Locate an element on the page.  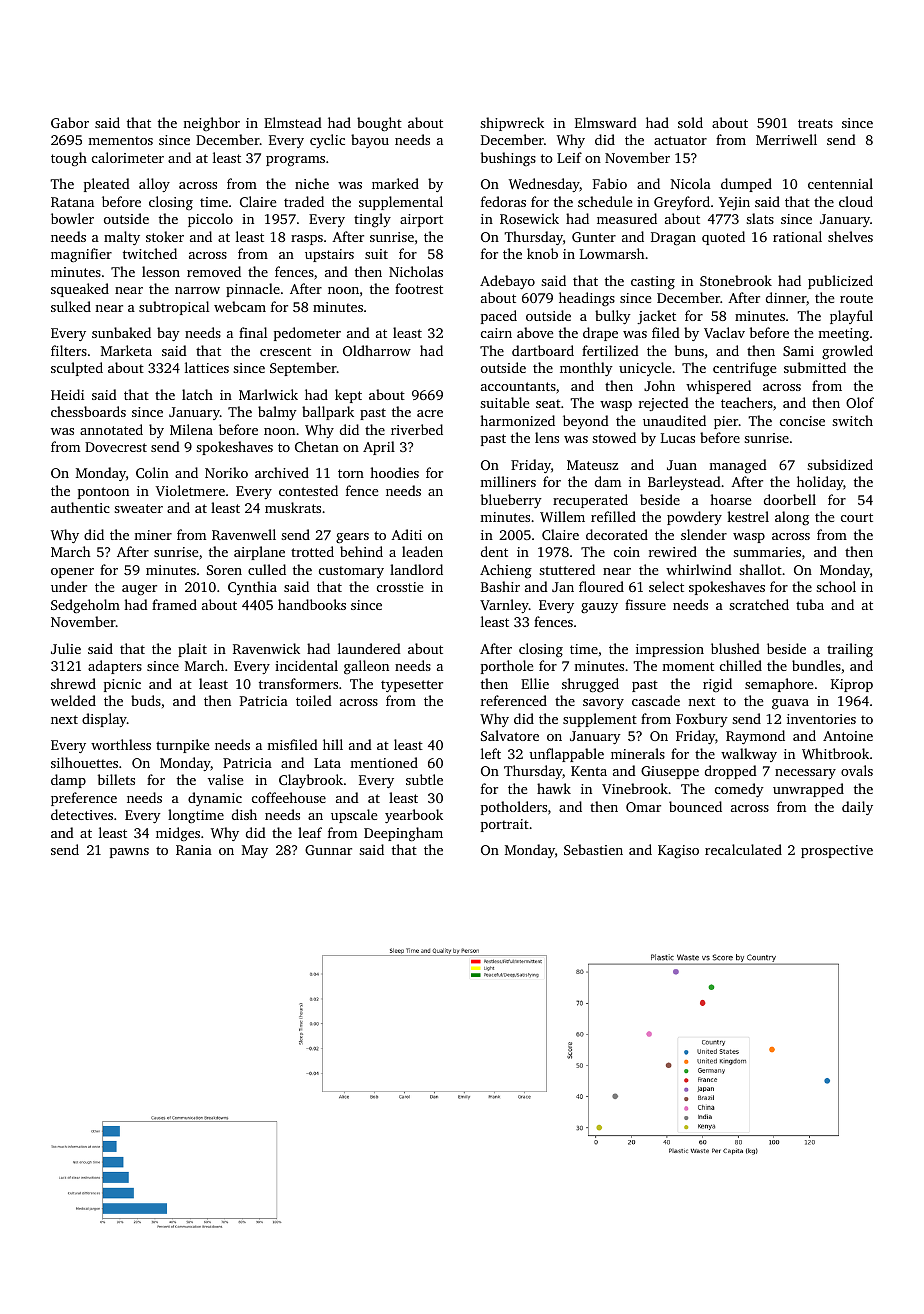
bounced is located at coordinates (695, 806).
